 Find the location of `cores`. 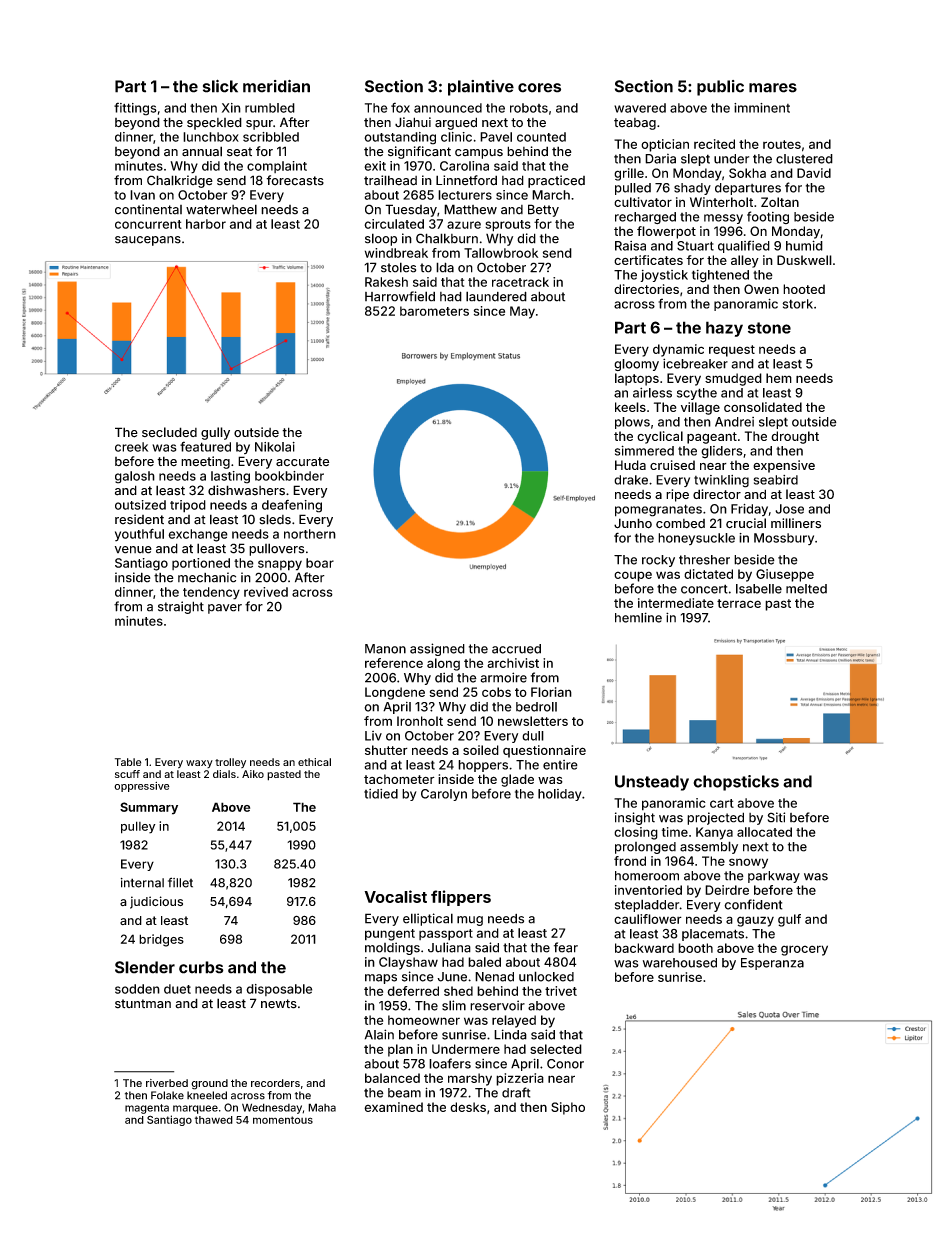

cores is located at coordinates (539, 88).
